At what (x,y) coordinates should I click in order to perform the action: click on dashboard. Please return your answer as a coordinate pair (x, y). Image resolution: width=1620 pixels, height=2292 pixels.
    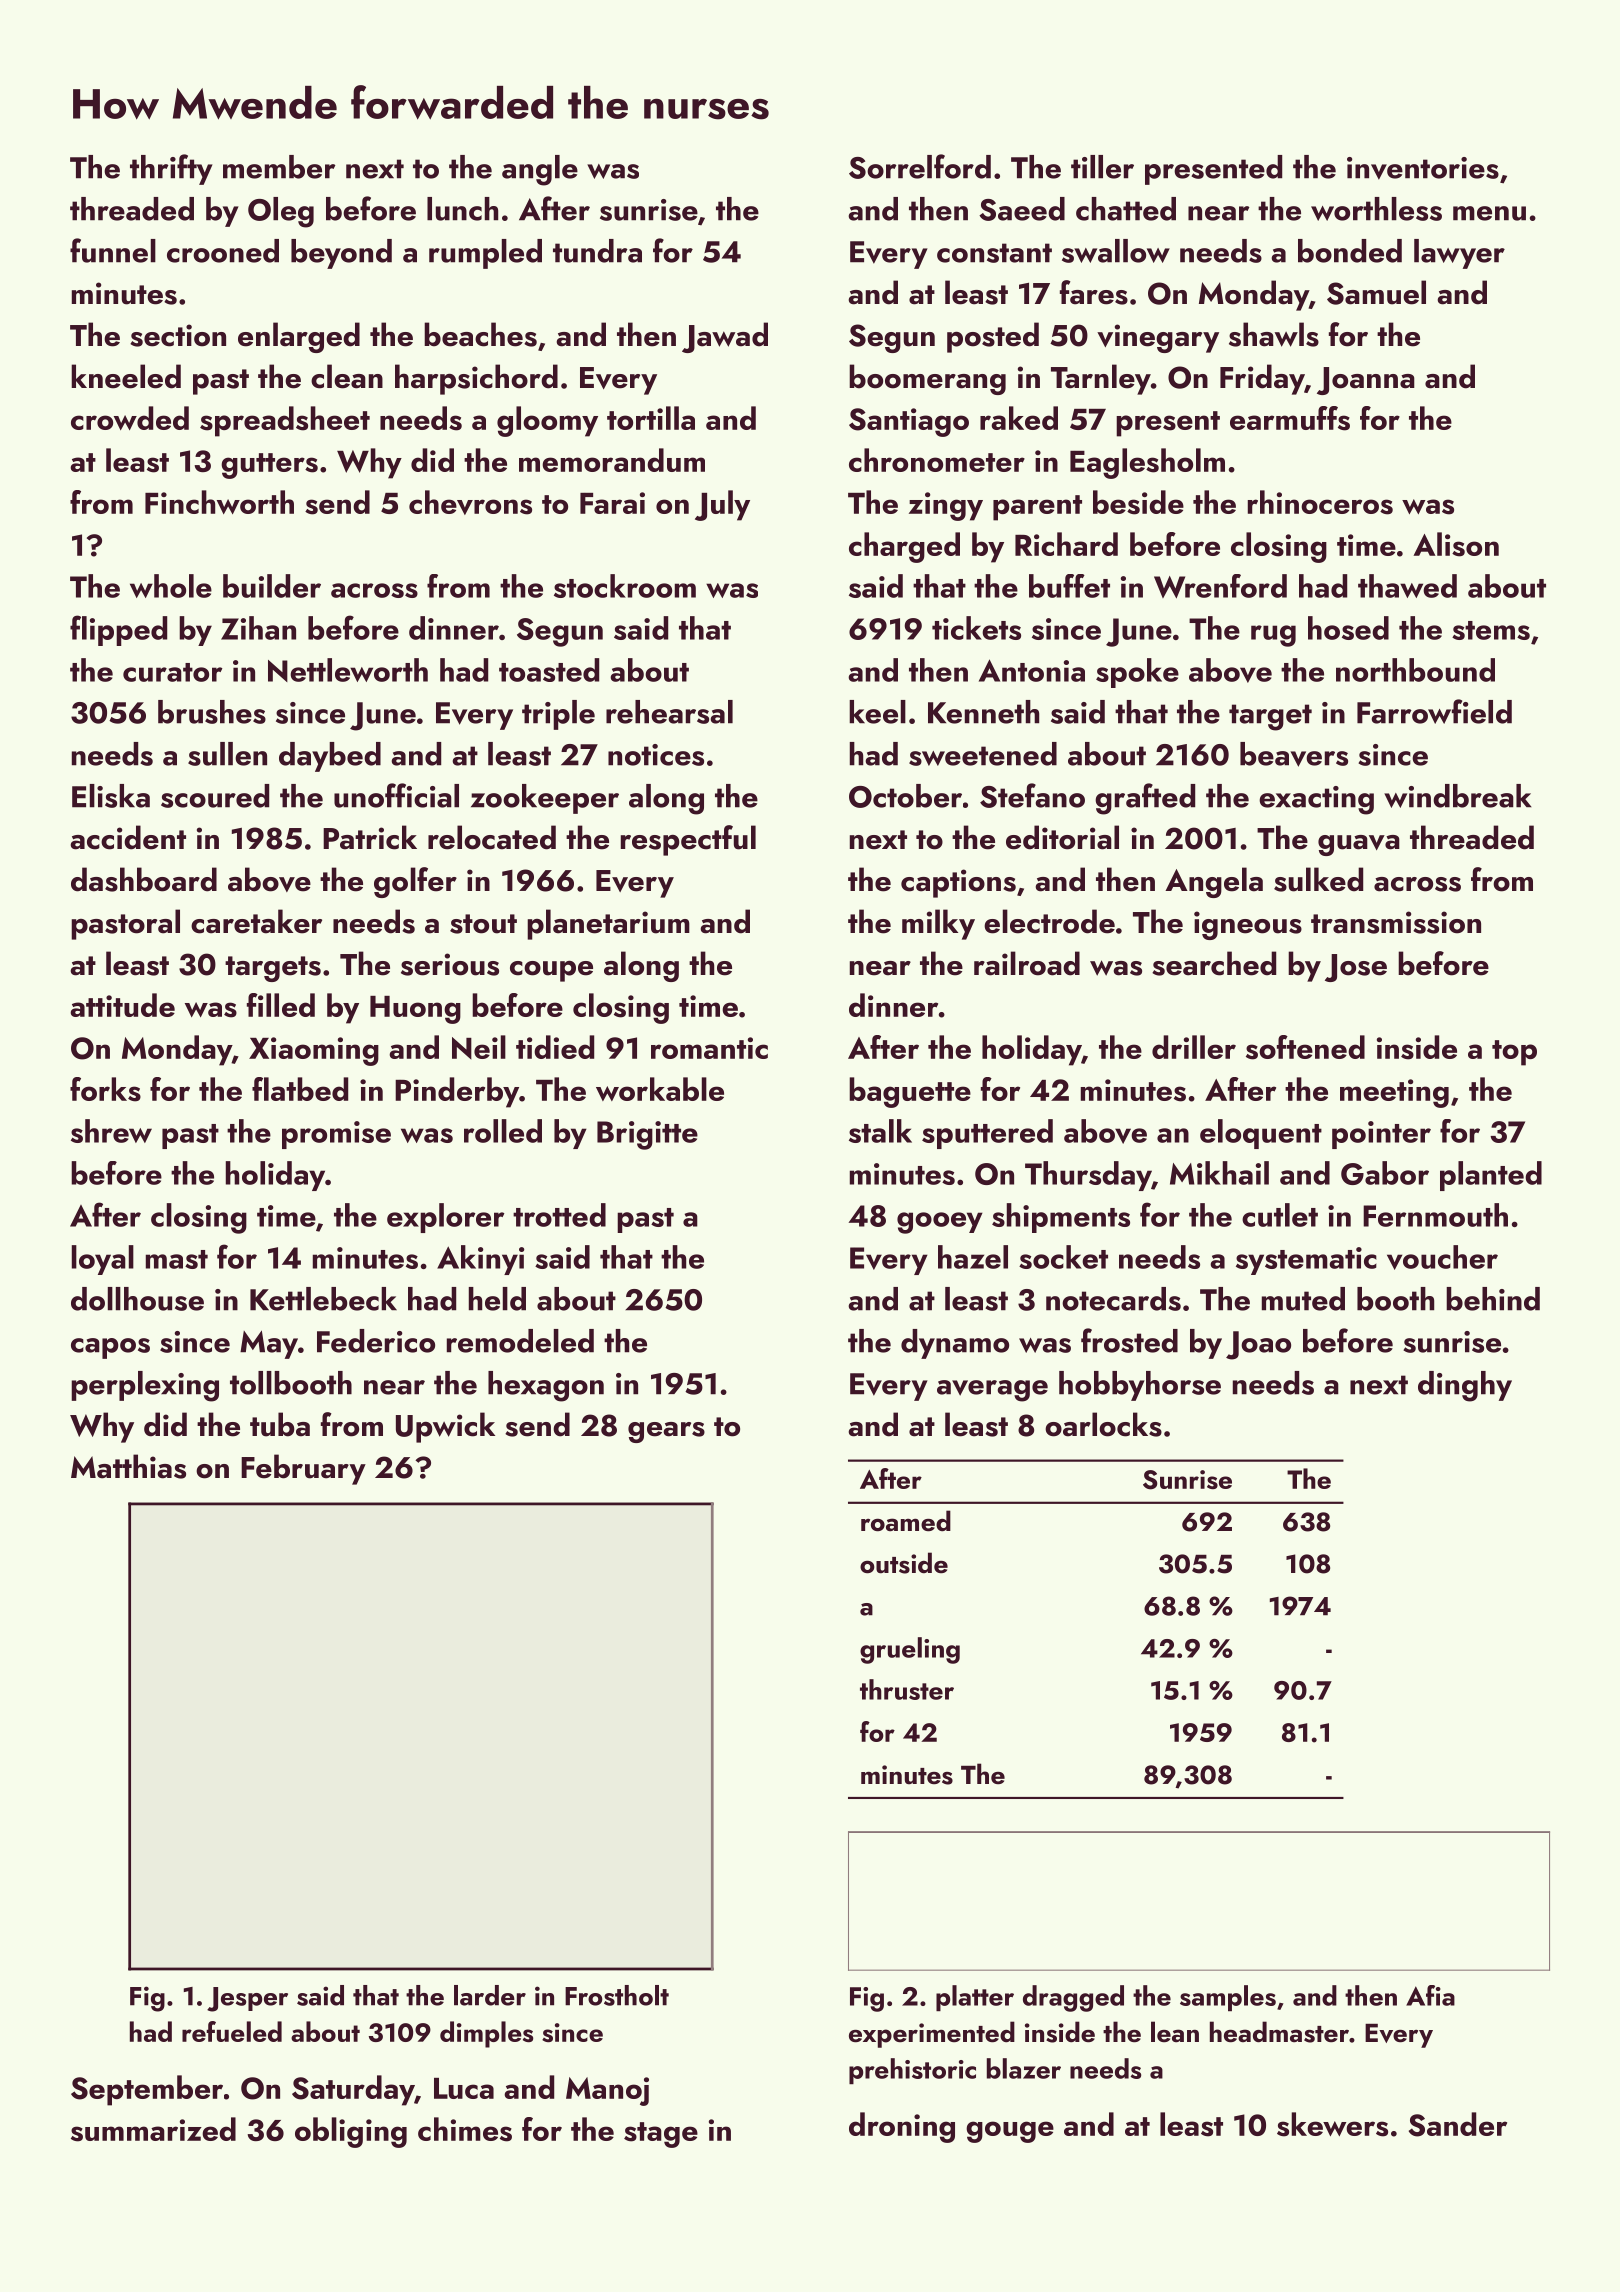
    Looking at the image, I should click on (144, 879).
